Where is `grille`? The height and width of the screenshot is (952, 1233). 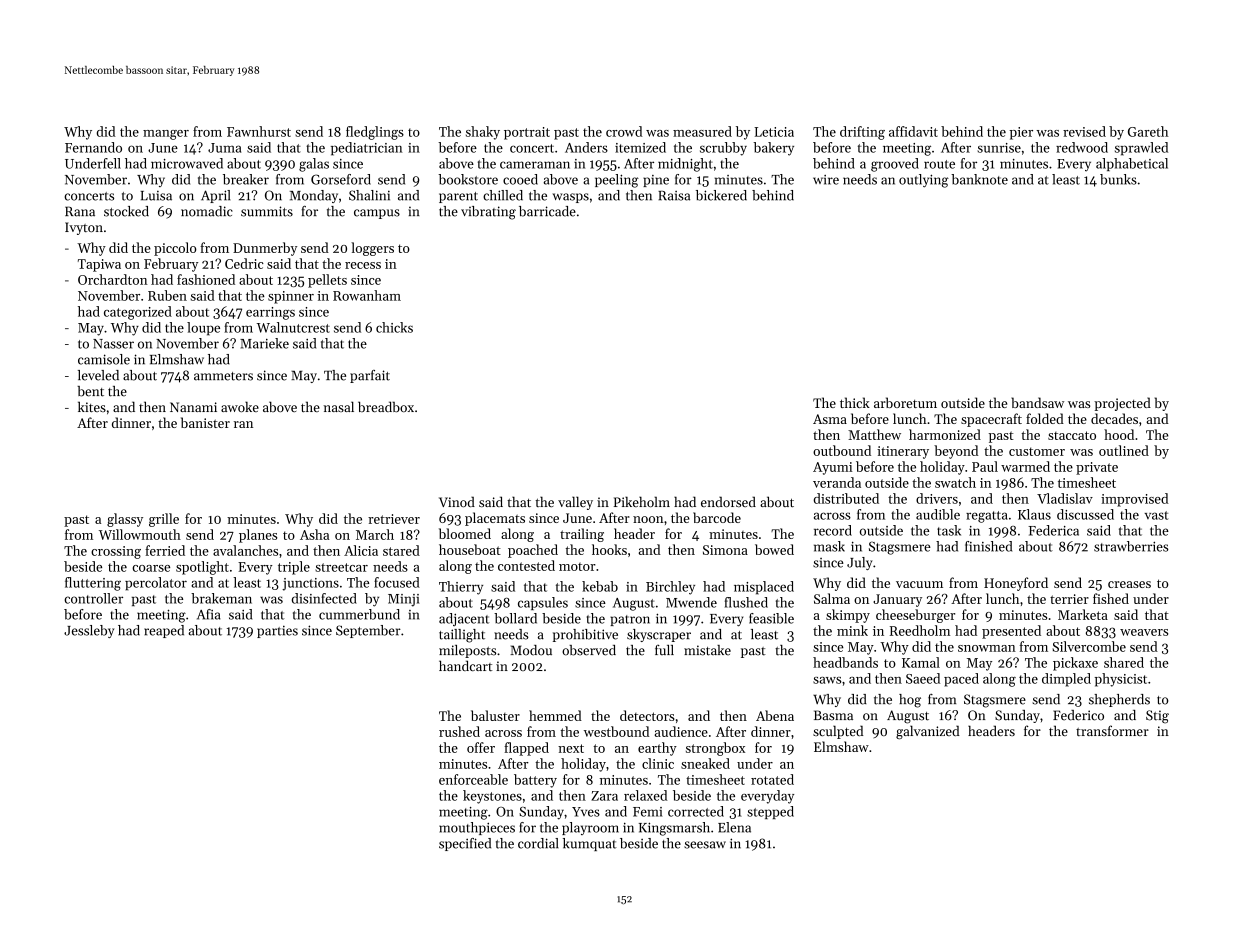 grille is located at coordinates (164, 520).
